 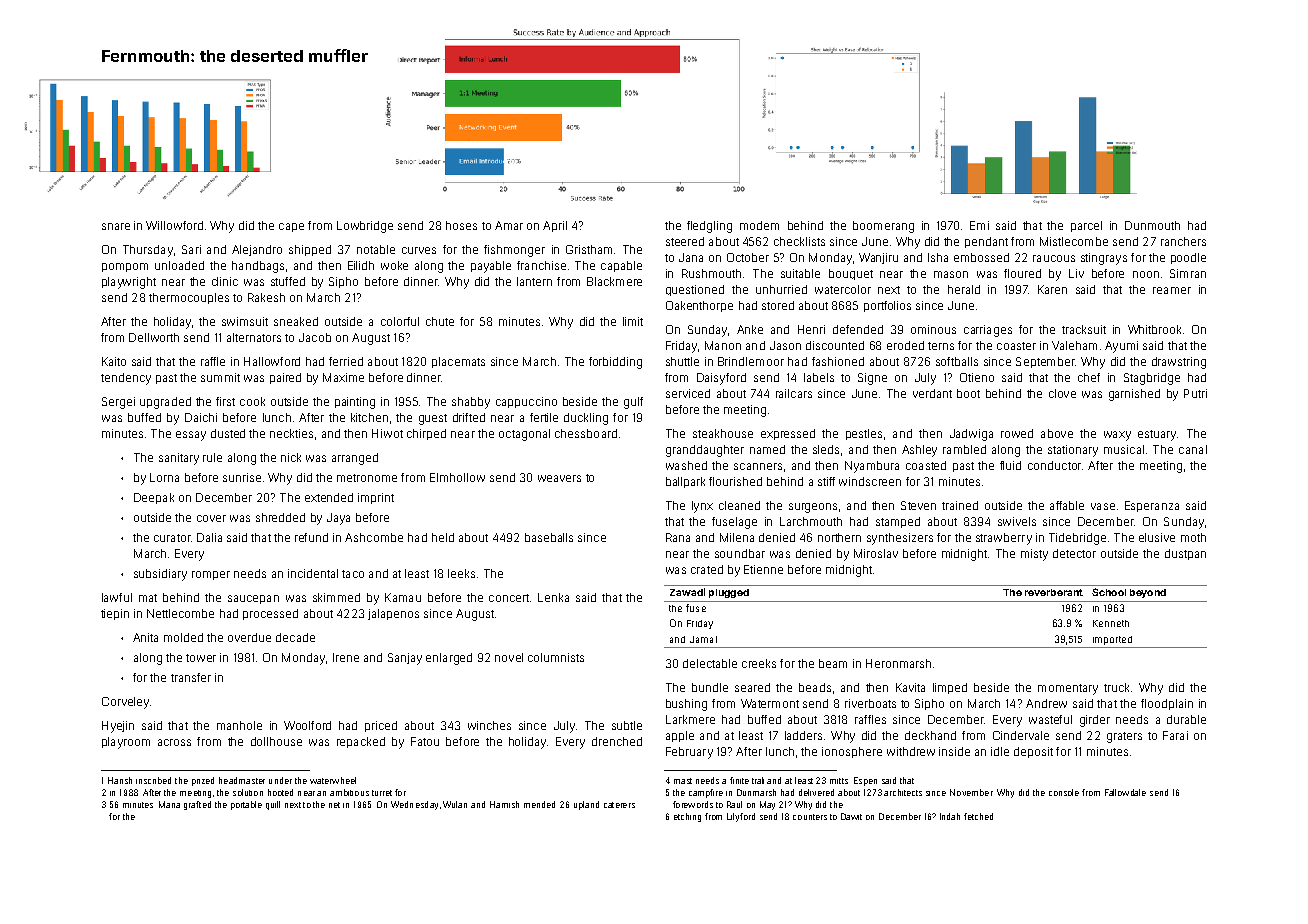 What do you see at coordinates (741, 817) in the screenshot?
I see `Lilyford` at bounding box center [741, 817].
